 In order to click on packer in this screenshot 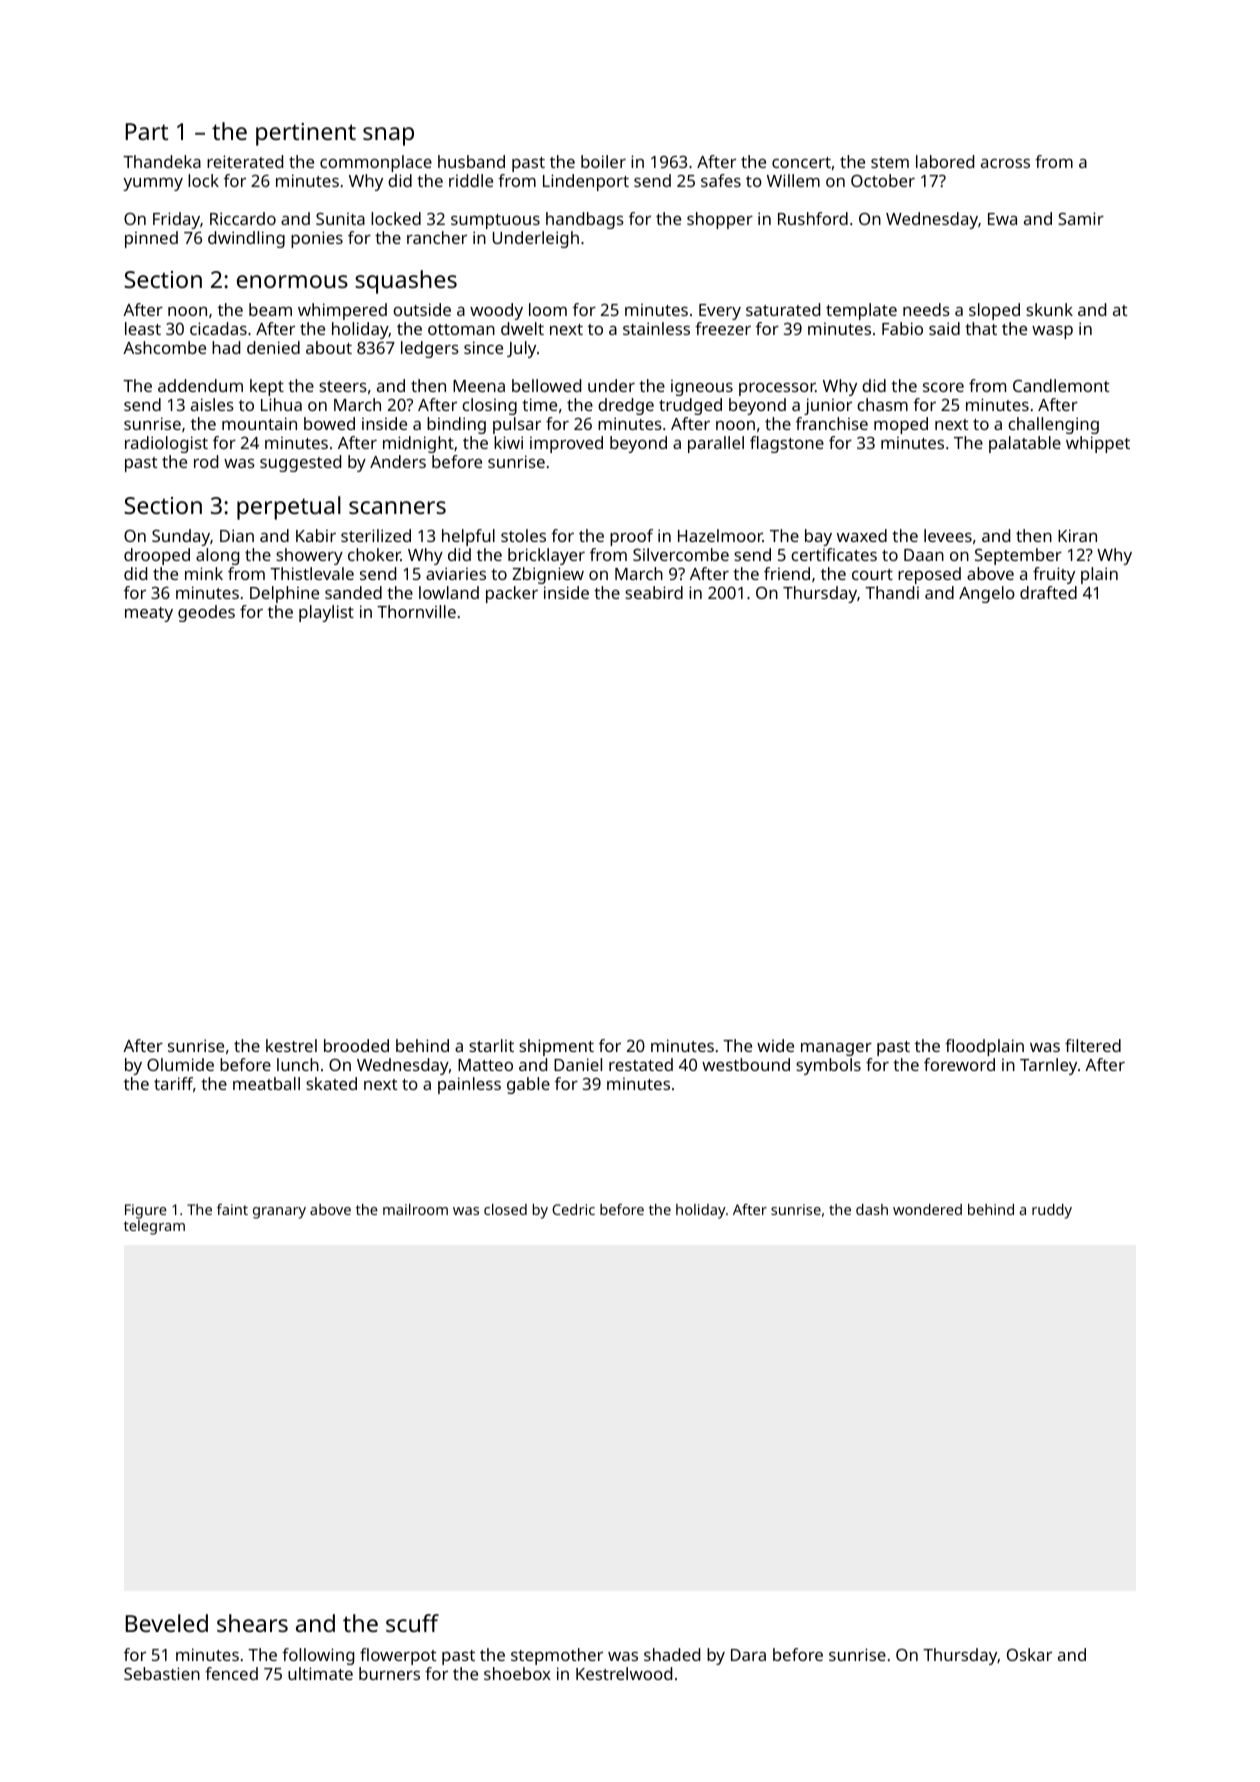, I will do `click(512, 594)`.
